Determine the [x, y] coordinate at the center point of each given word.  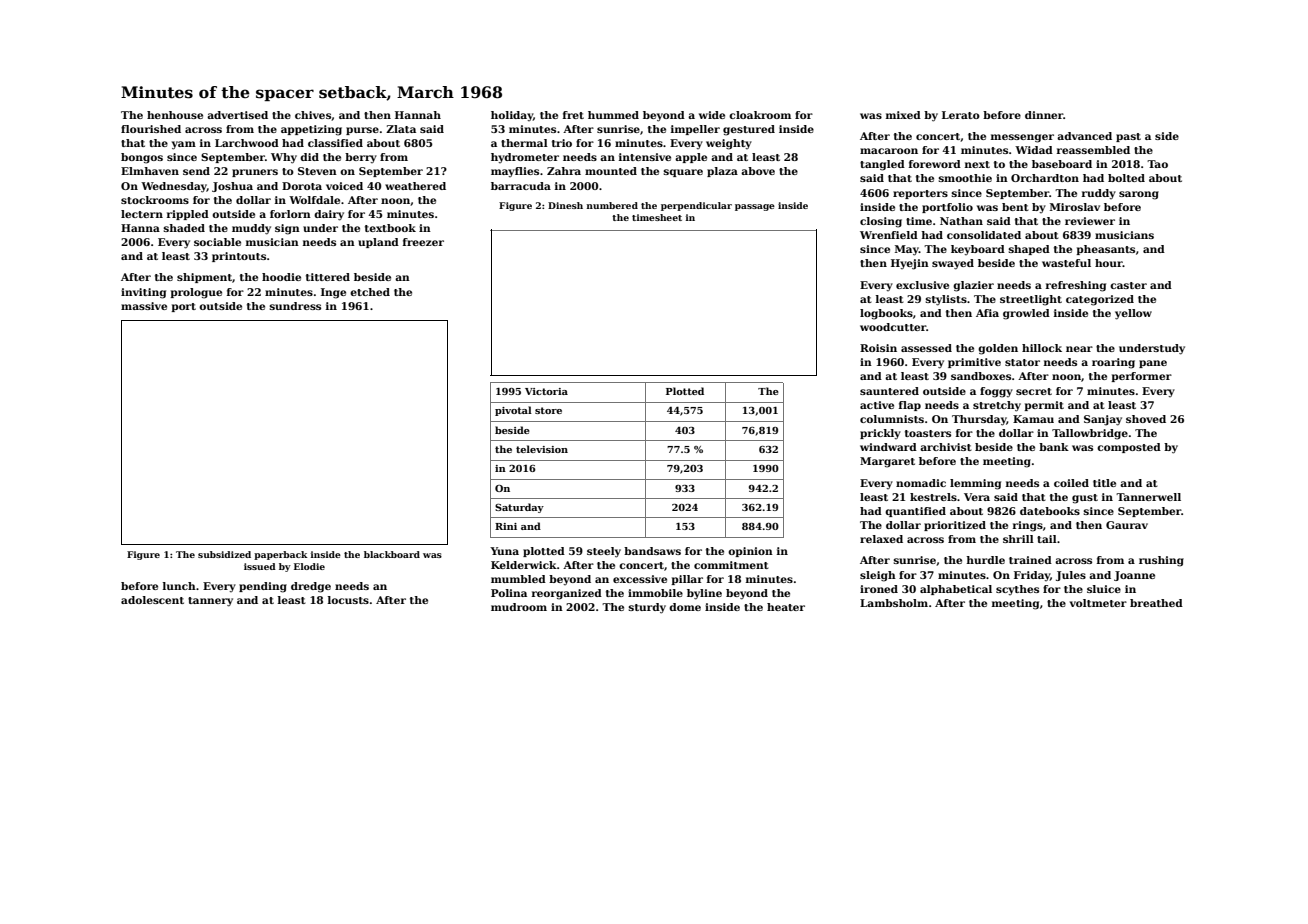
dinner [1044, 115]
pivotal [513, 411]
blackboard [392, 554]
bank [1054, 447]
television [542, 449]
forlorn [290, 214]
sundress [295, 306]
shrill [1018, 539]
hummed [613, 115]
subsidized [224, 554]
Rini [506, 526]
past [1128, 137]
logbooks [886, 314]
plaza [722, 172]
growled [1026, 314]
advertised [237, 115]
